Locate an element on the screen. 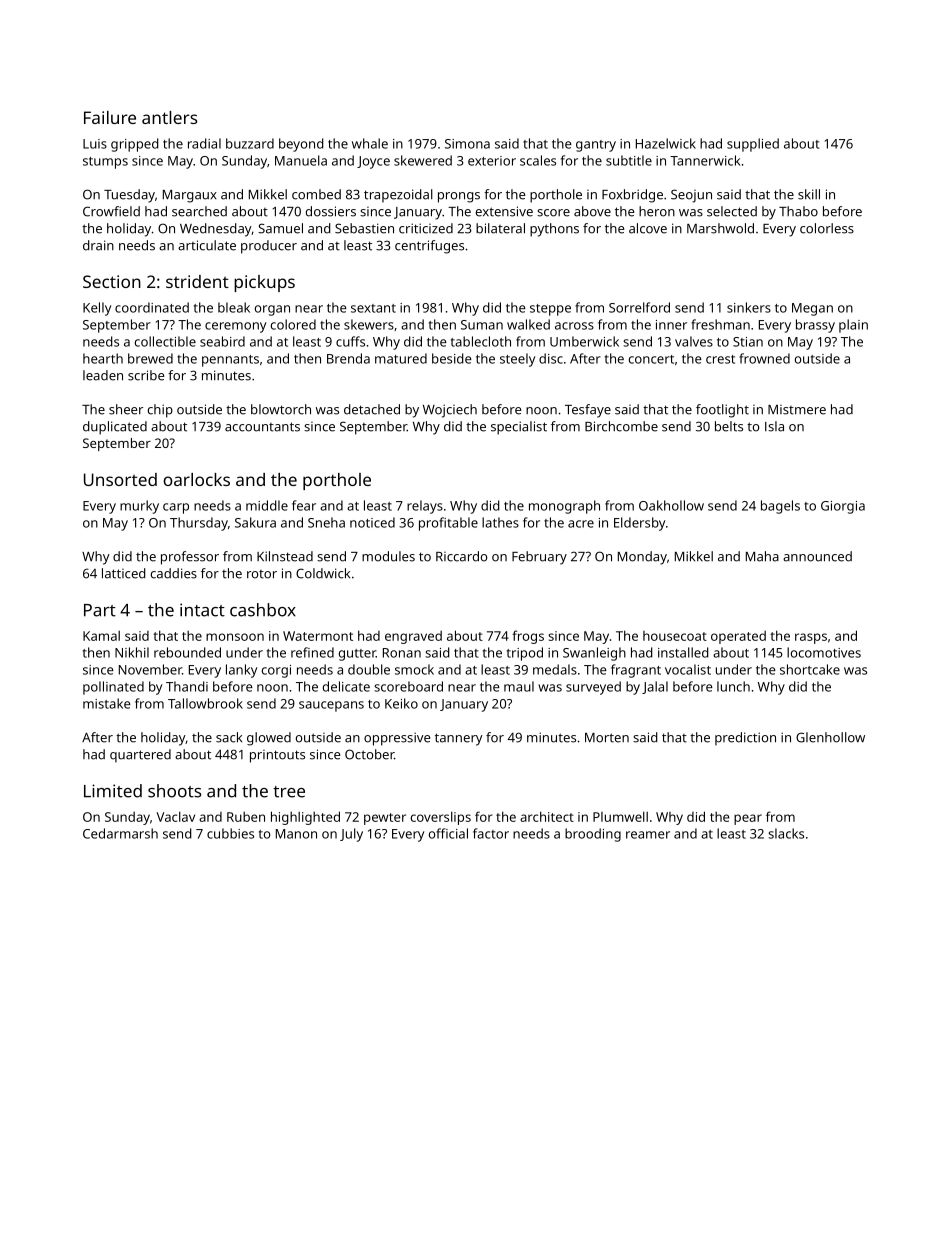  Isla is located at coordinates (774, 426).
